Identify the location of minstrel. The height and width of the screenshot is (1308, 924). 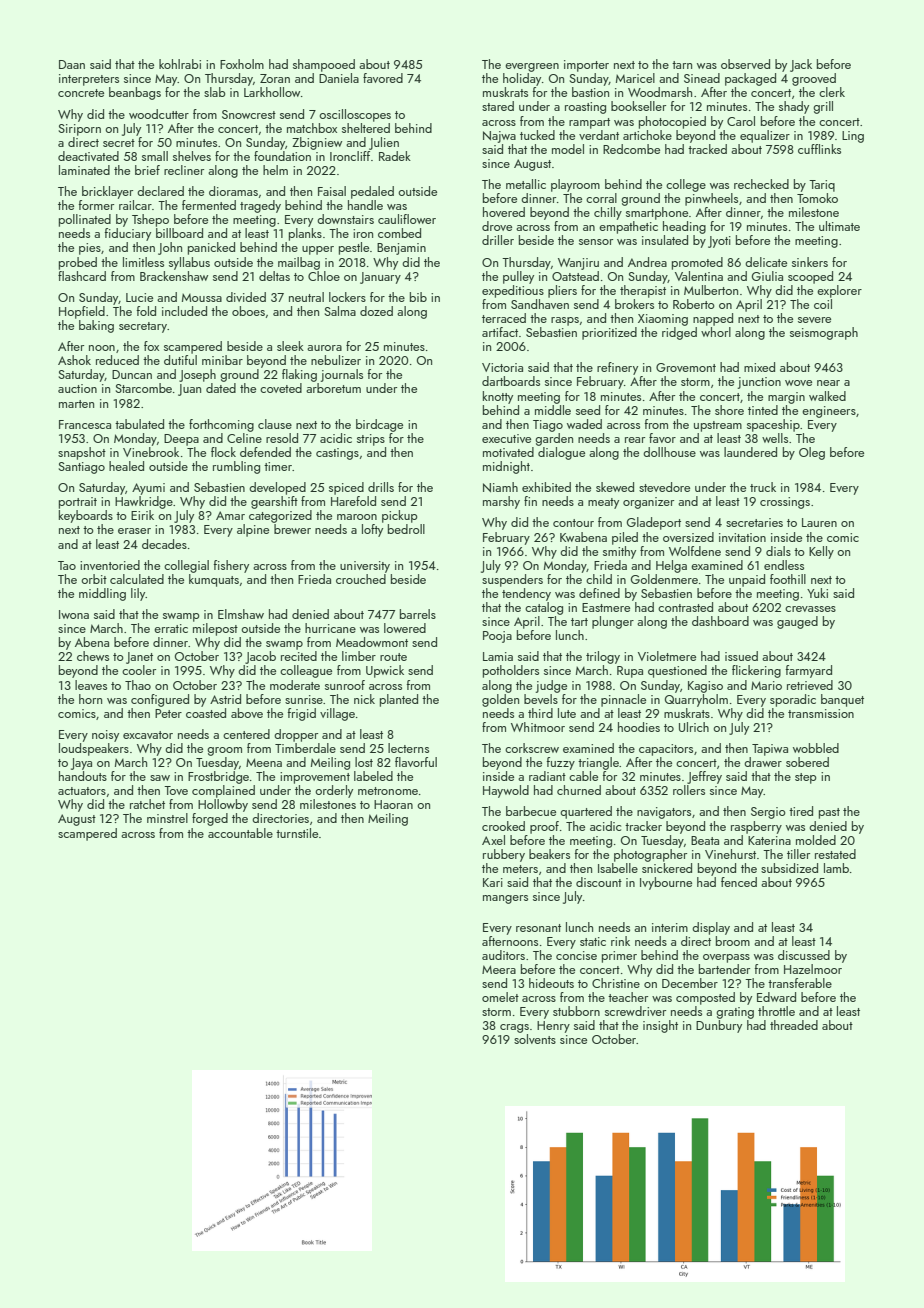
(167, 818).
